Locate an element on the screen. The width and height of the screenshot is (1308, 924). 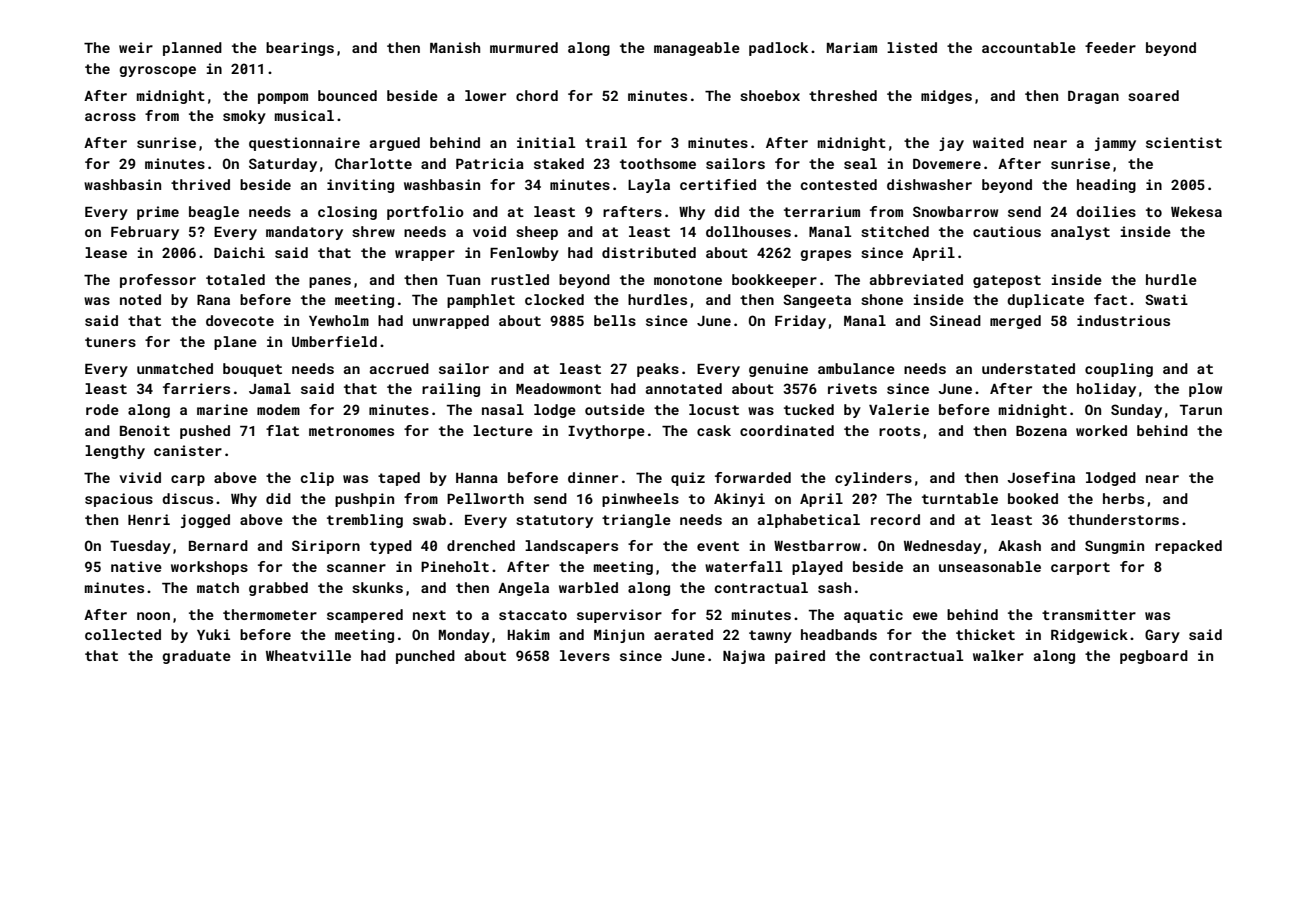
discus is located at coordinates (187, 498).
